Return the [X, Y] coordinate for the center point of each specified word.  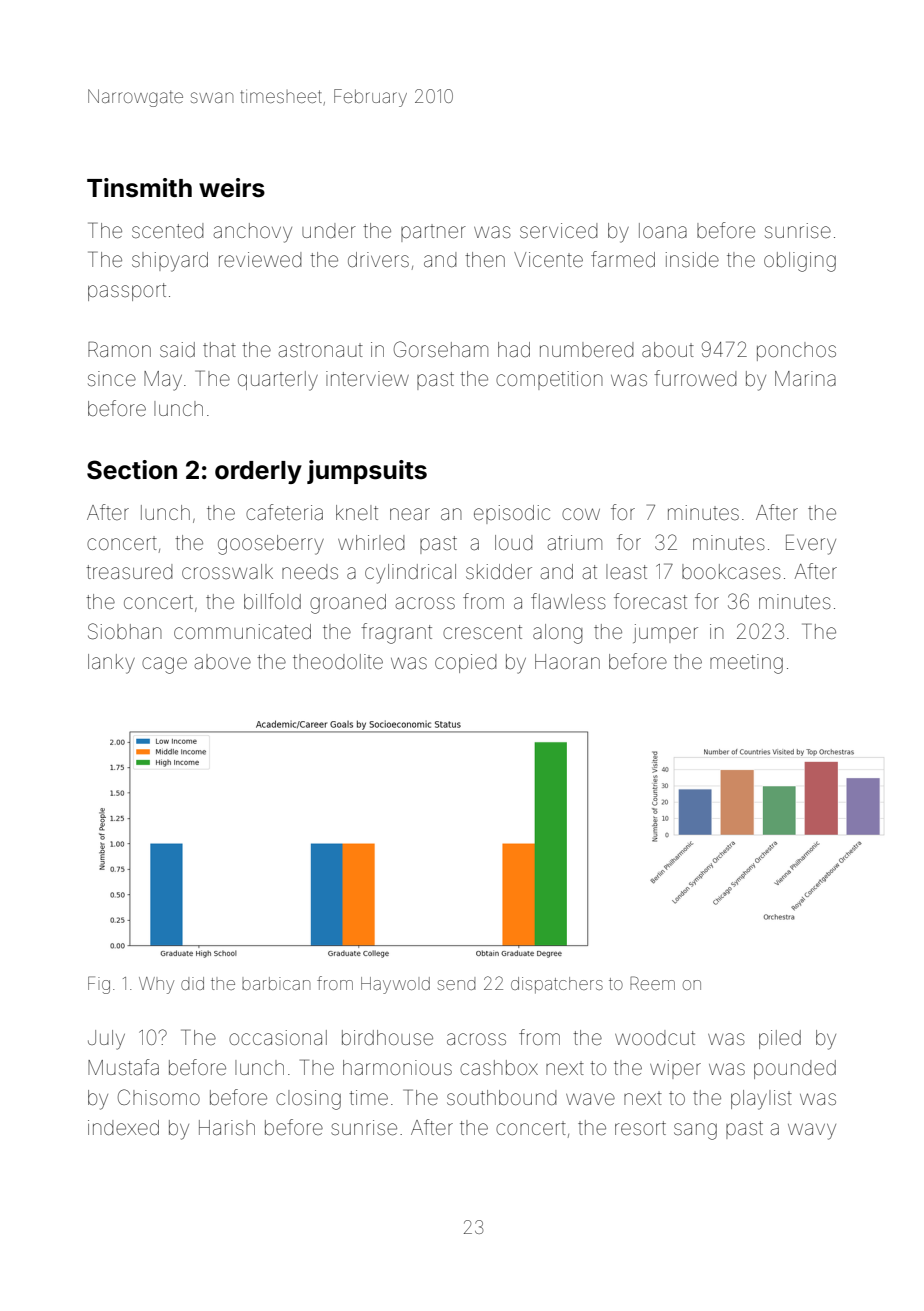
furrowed [695, 378]
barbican [276, 983]
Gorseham [441, 349]
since [112, 378]
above [223, 661]
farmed [623, 259]
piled [780, 1039]
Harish [227, 1127]
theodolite [338, 661]
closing [308, 1100]
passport [127, 292]
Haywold [395, 985]
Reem [652, 983]
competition [549, 380]
